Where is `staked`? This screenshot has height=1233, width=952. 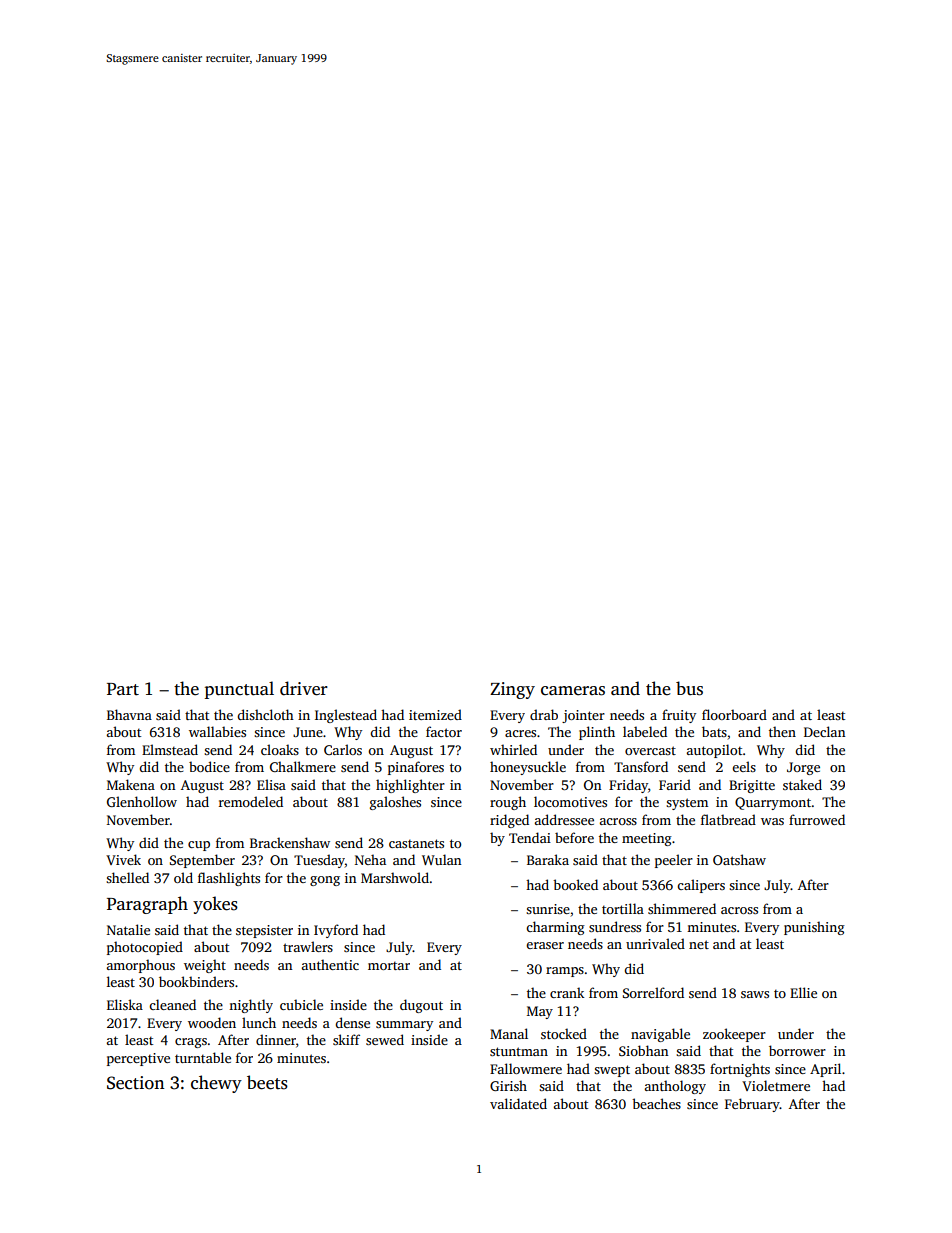 staked is located at coordinates (802, 784).
